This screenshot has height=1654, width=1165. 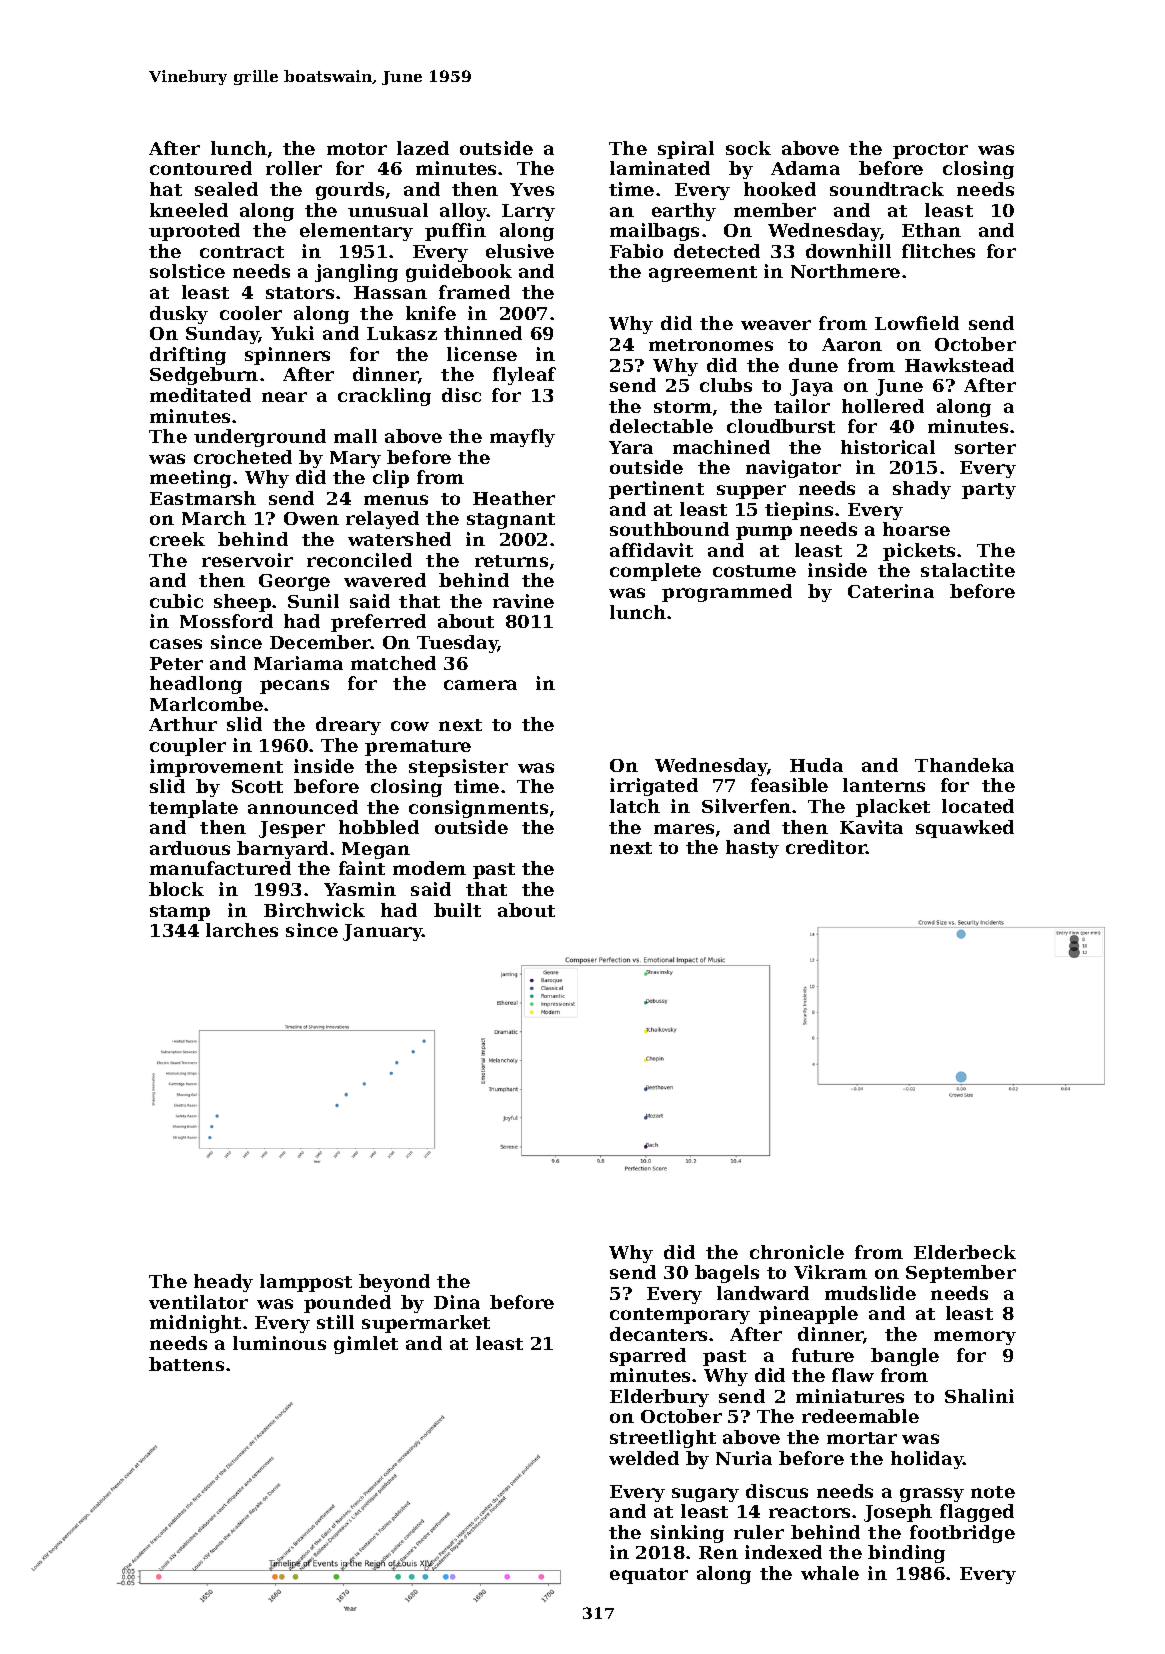 What do you see at coordinates (201, 168) in the screenshot?
I see `contoured` at bounding box center [201, 168].
